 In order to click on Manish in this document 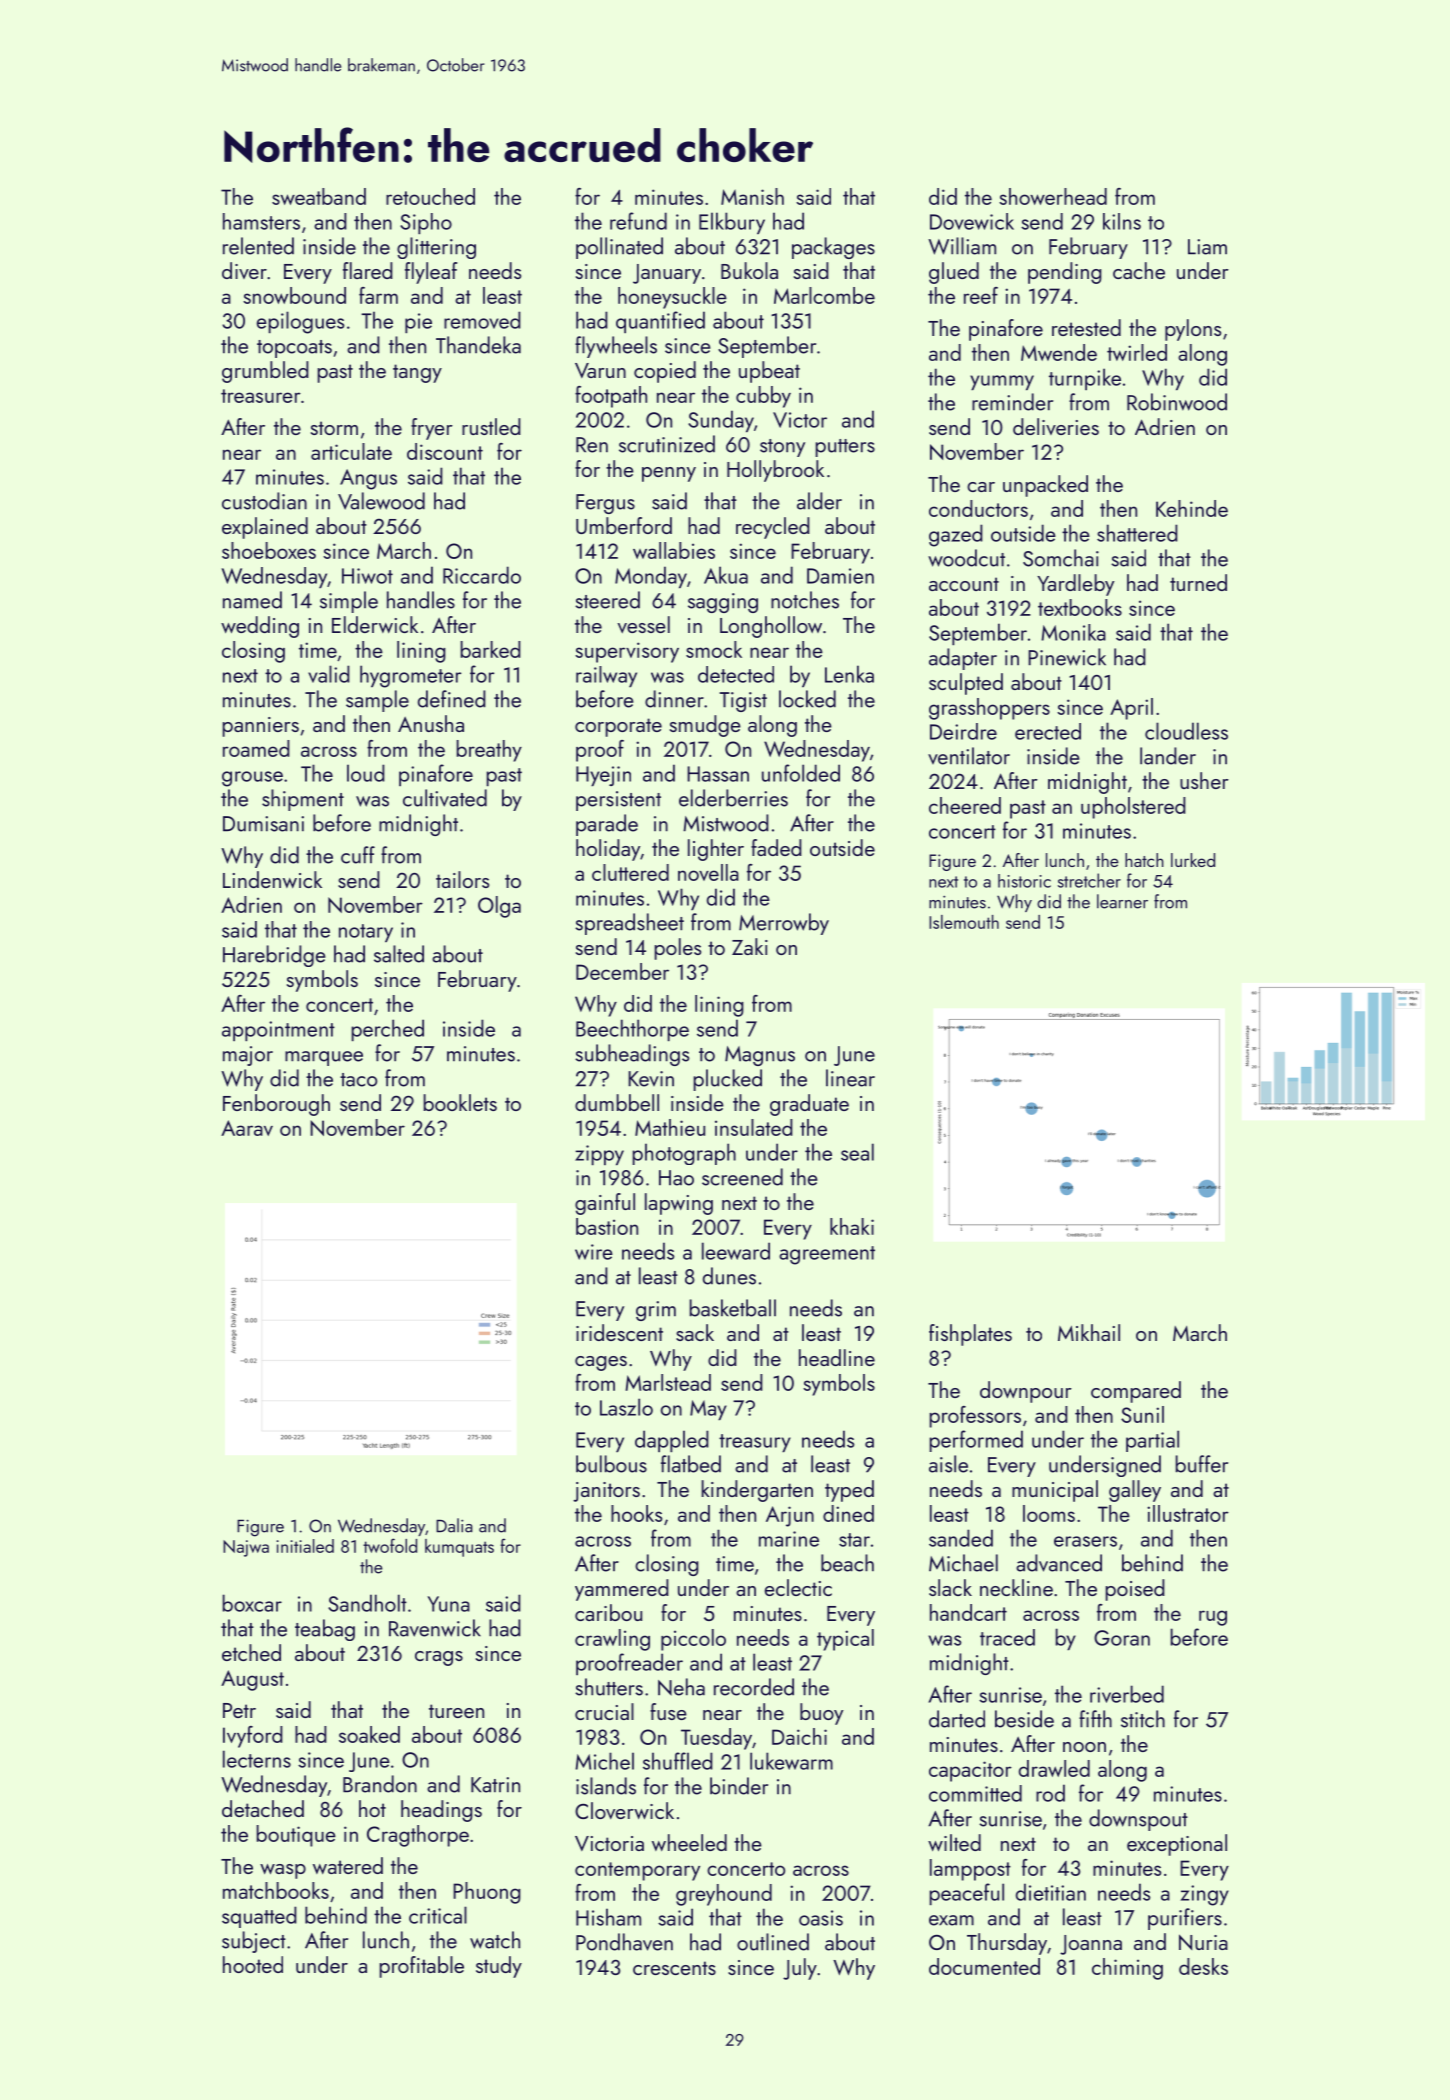, I will do `click(752, 196)`.
